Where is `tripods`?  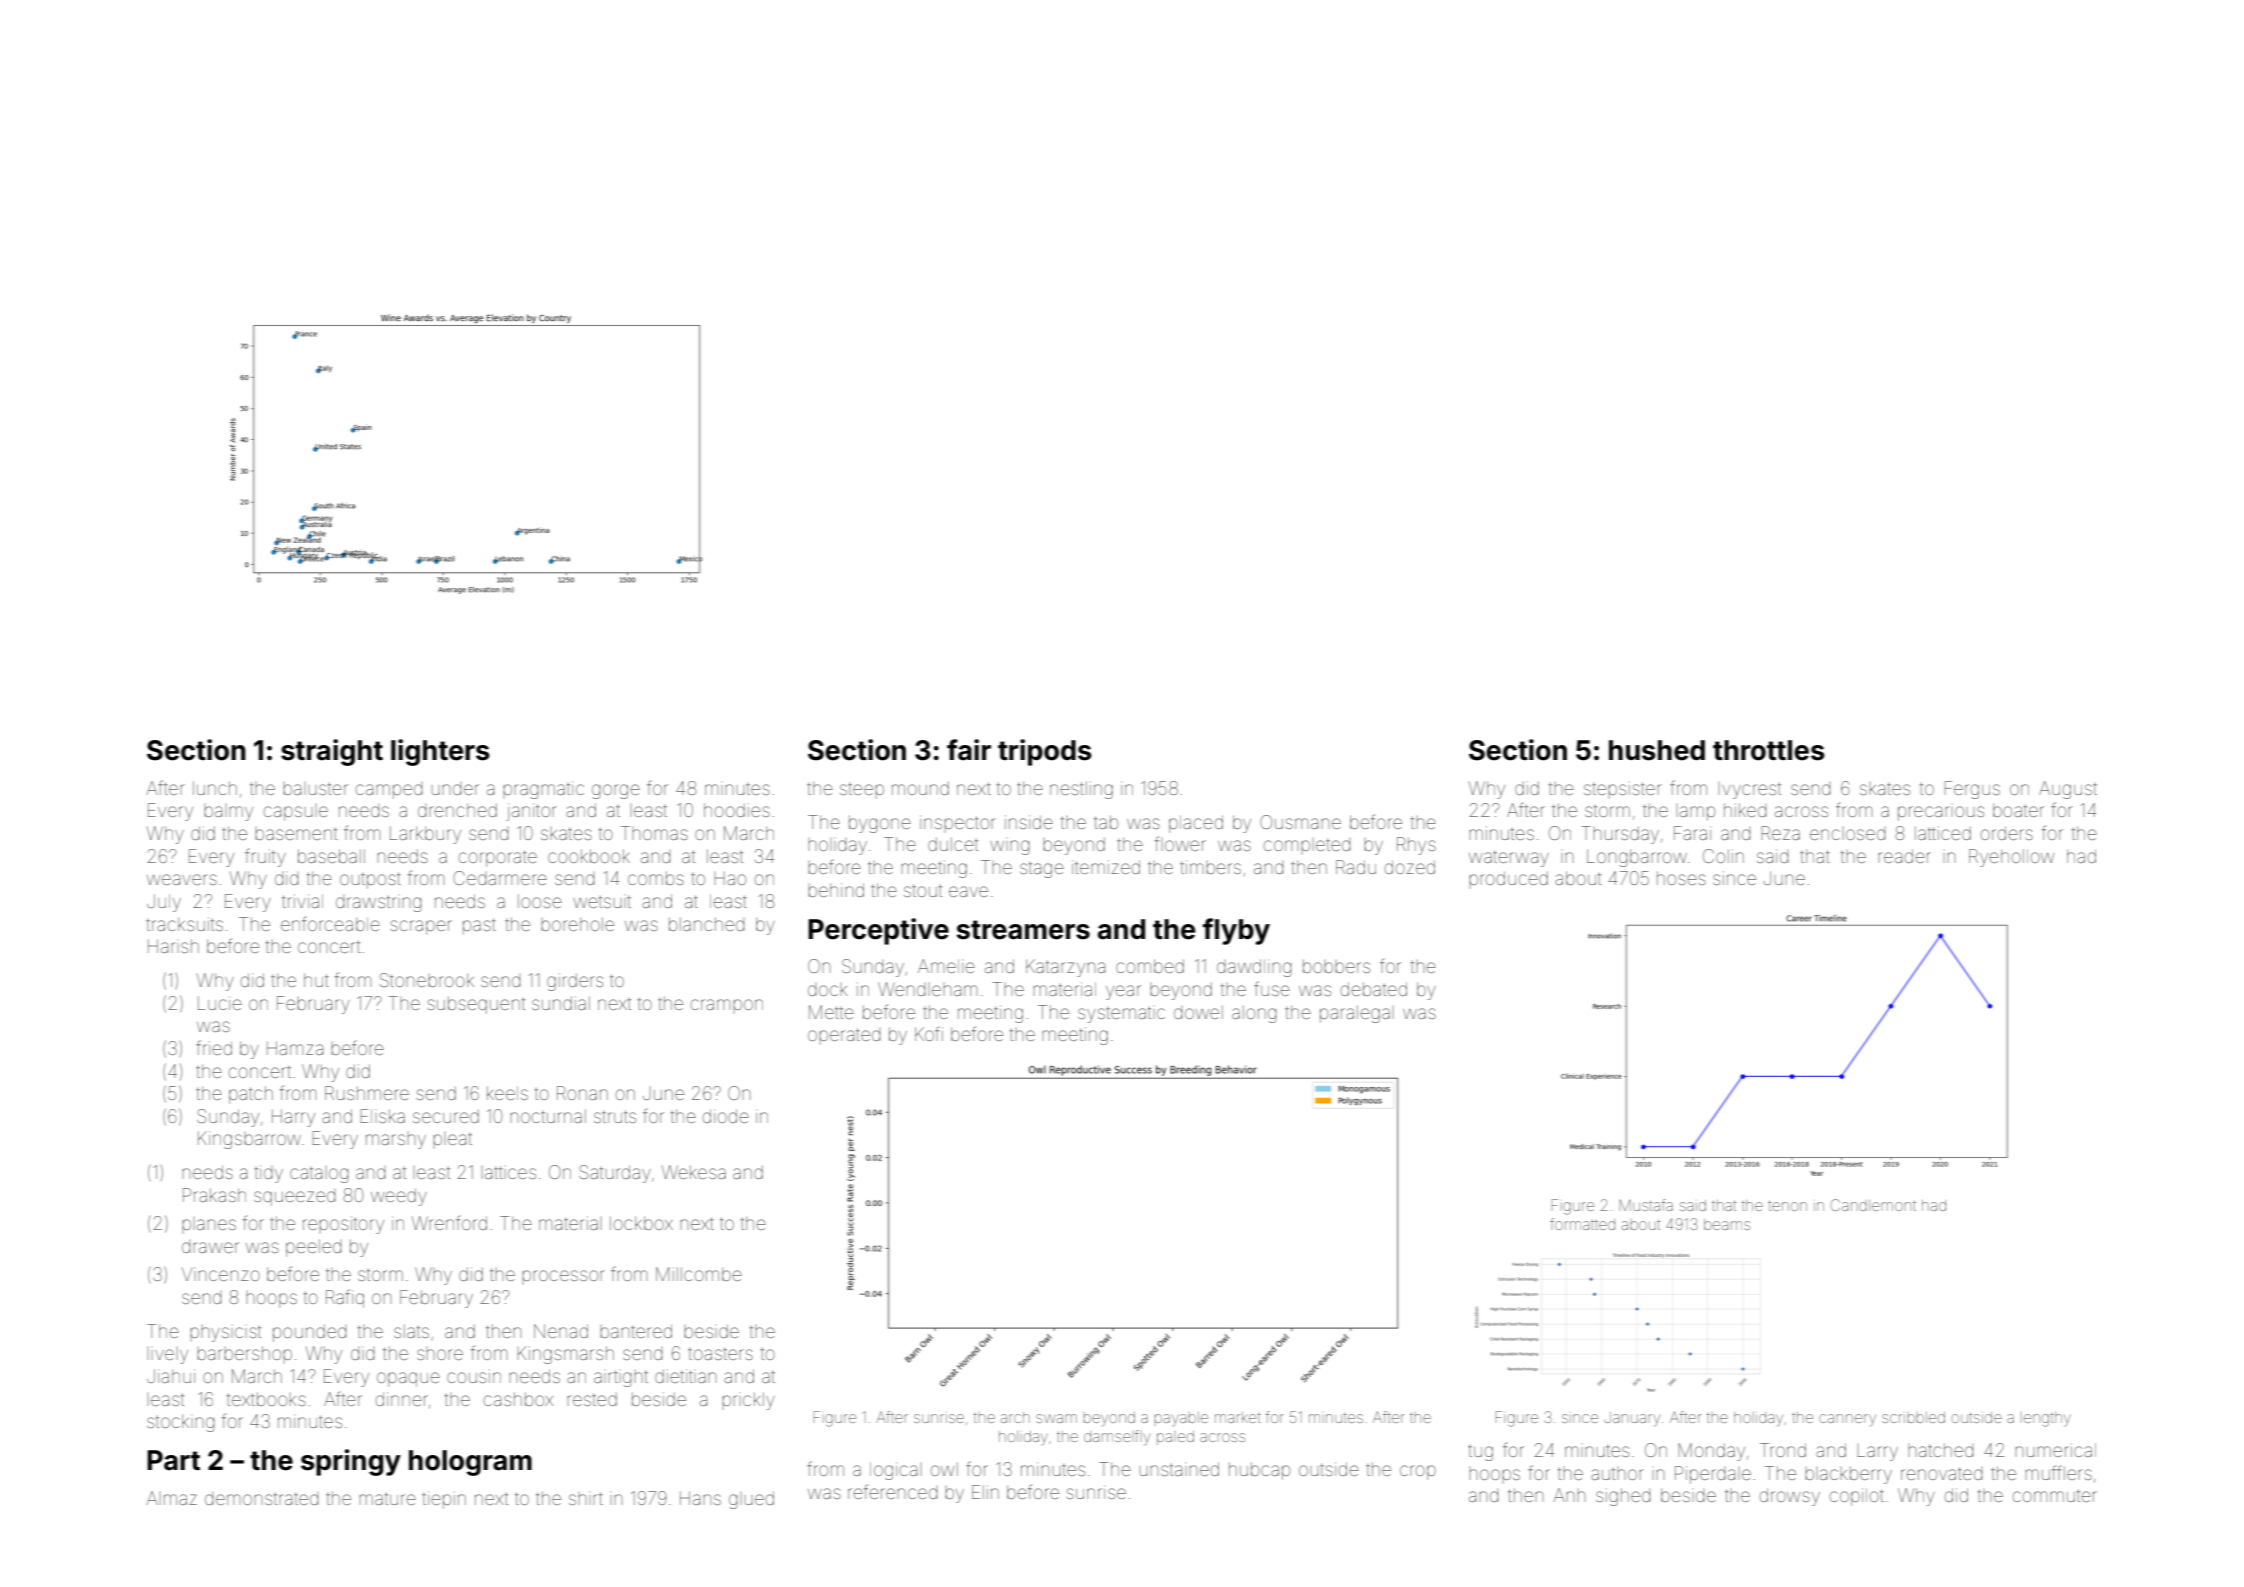
tripods is located at coordinates (1045, 752).
